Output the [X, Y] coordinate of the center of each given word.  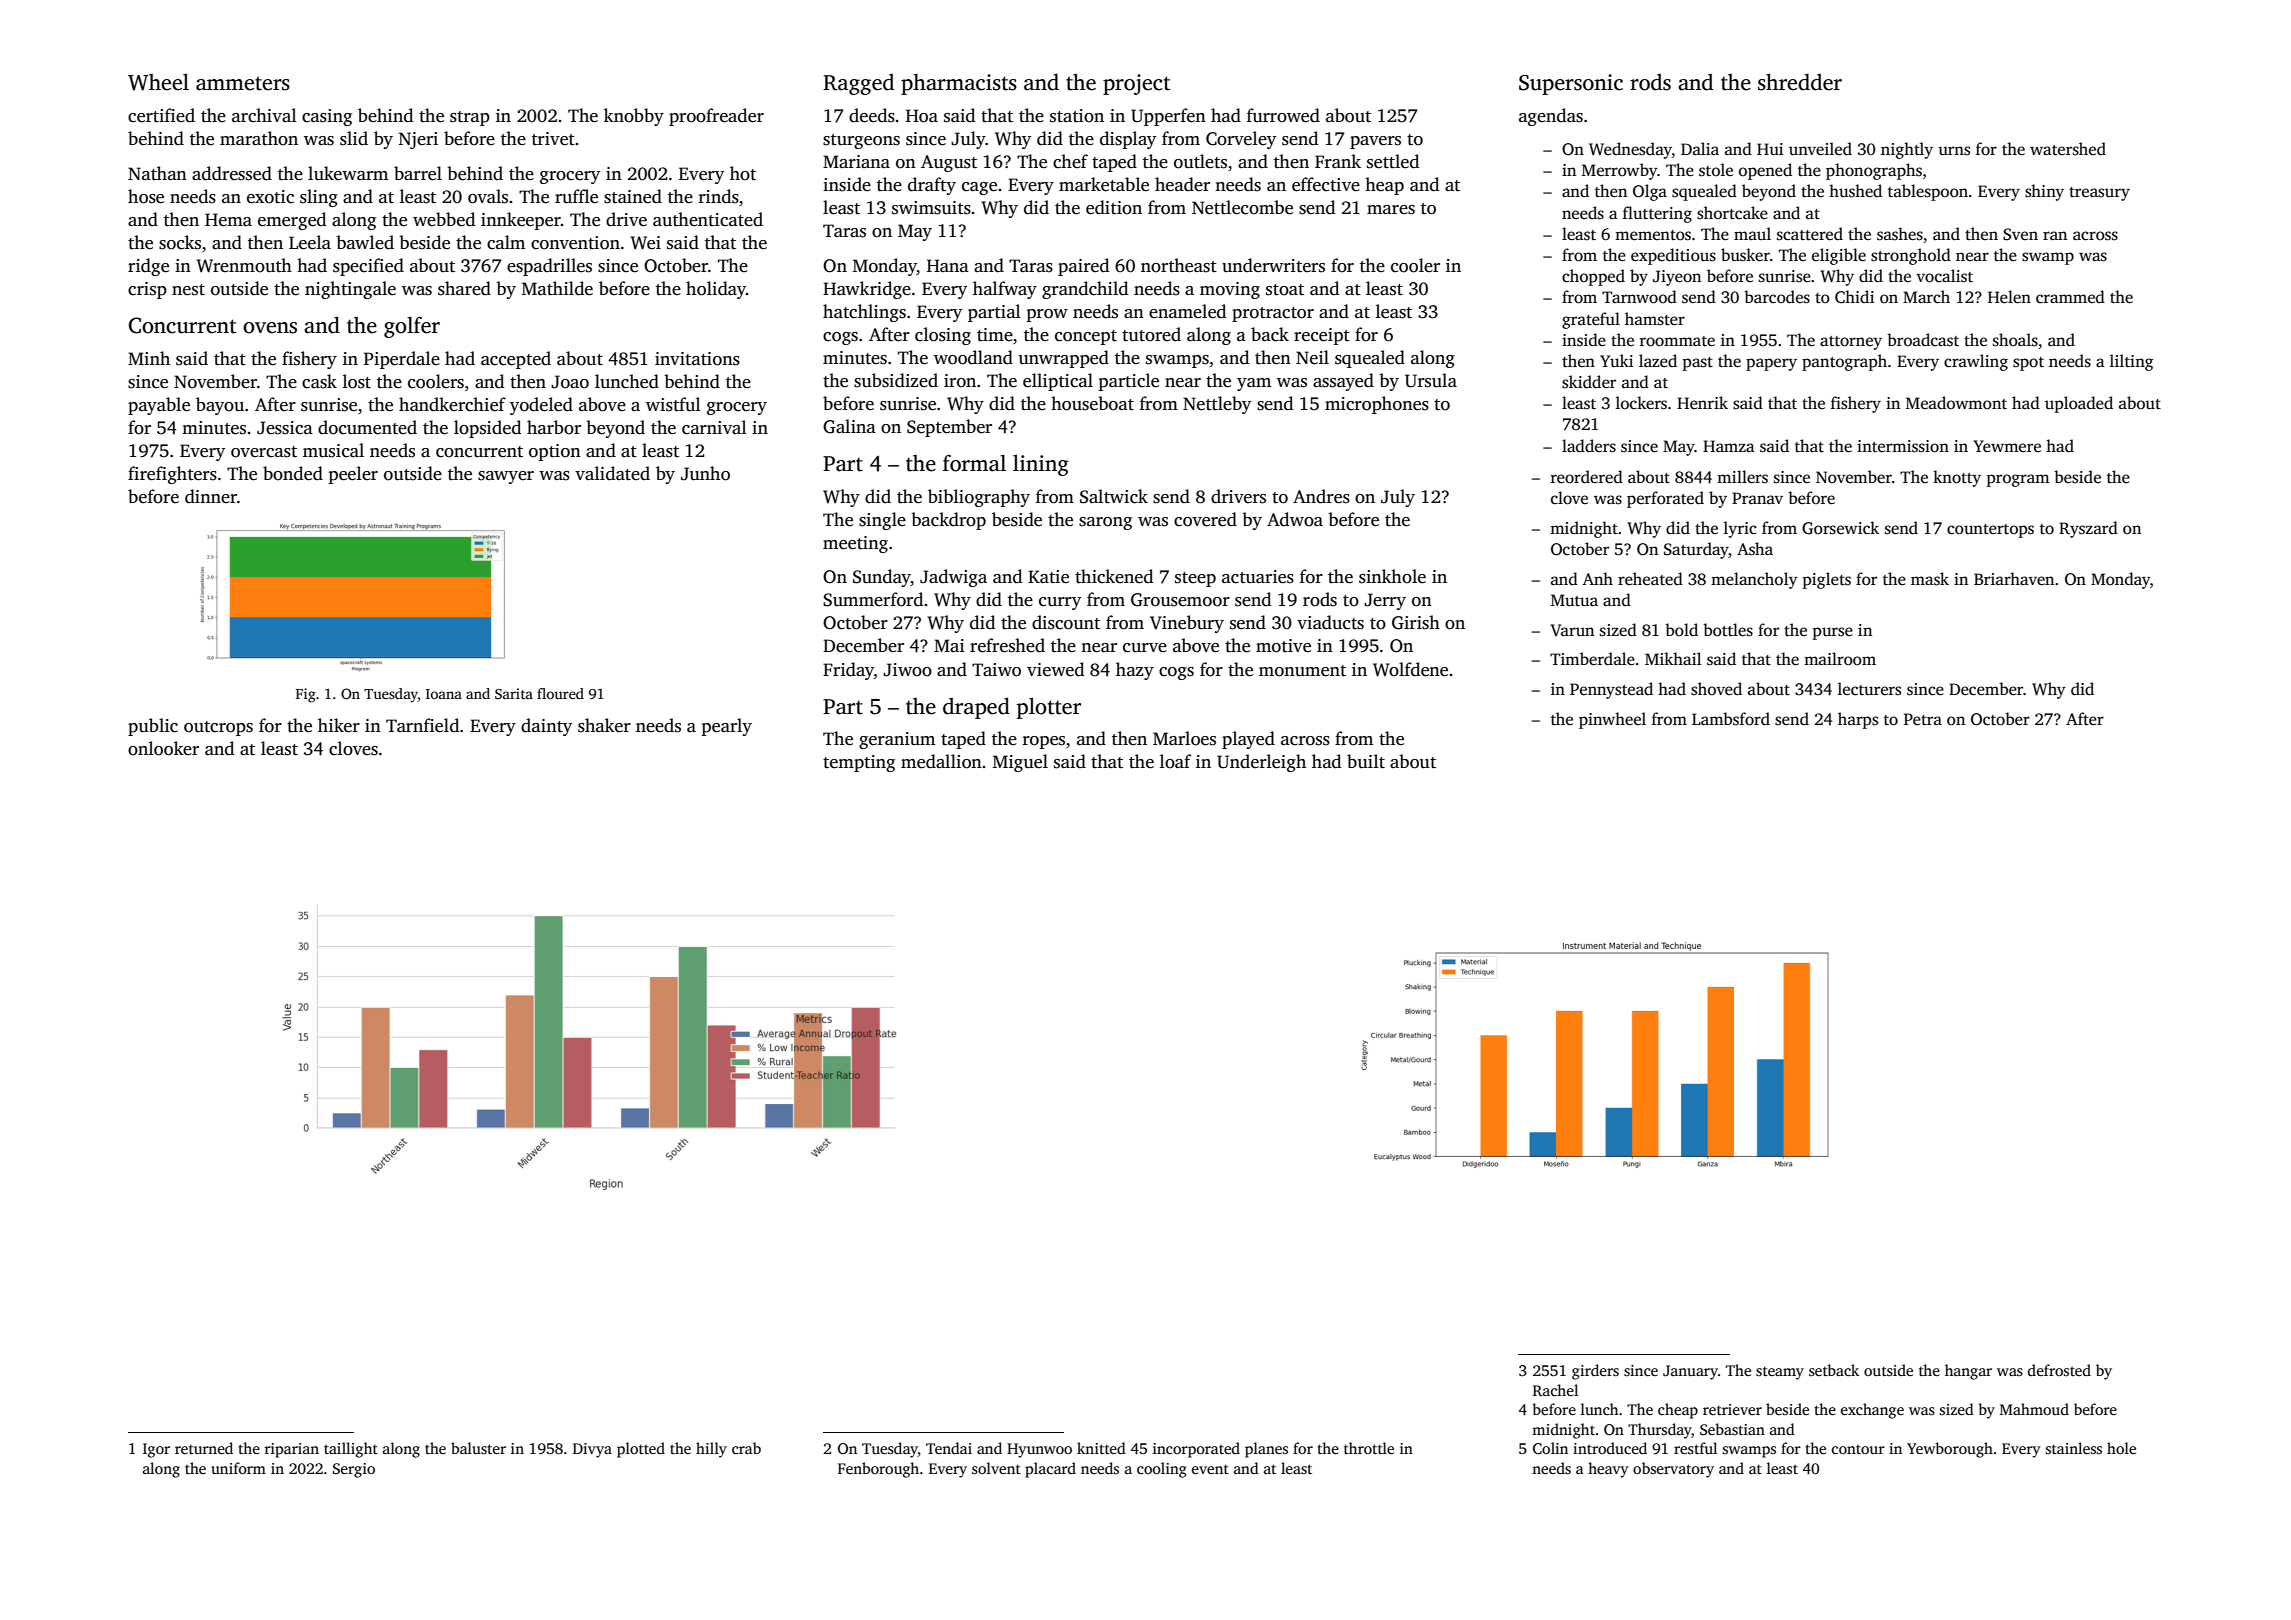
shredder [1800, 82]
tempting [859, 763]
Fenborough [878, 1470]
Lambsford [1731, 719]
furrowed [1283, 115]
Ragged [858, 84]
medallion [941, 761]
